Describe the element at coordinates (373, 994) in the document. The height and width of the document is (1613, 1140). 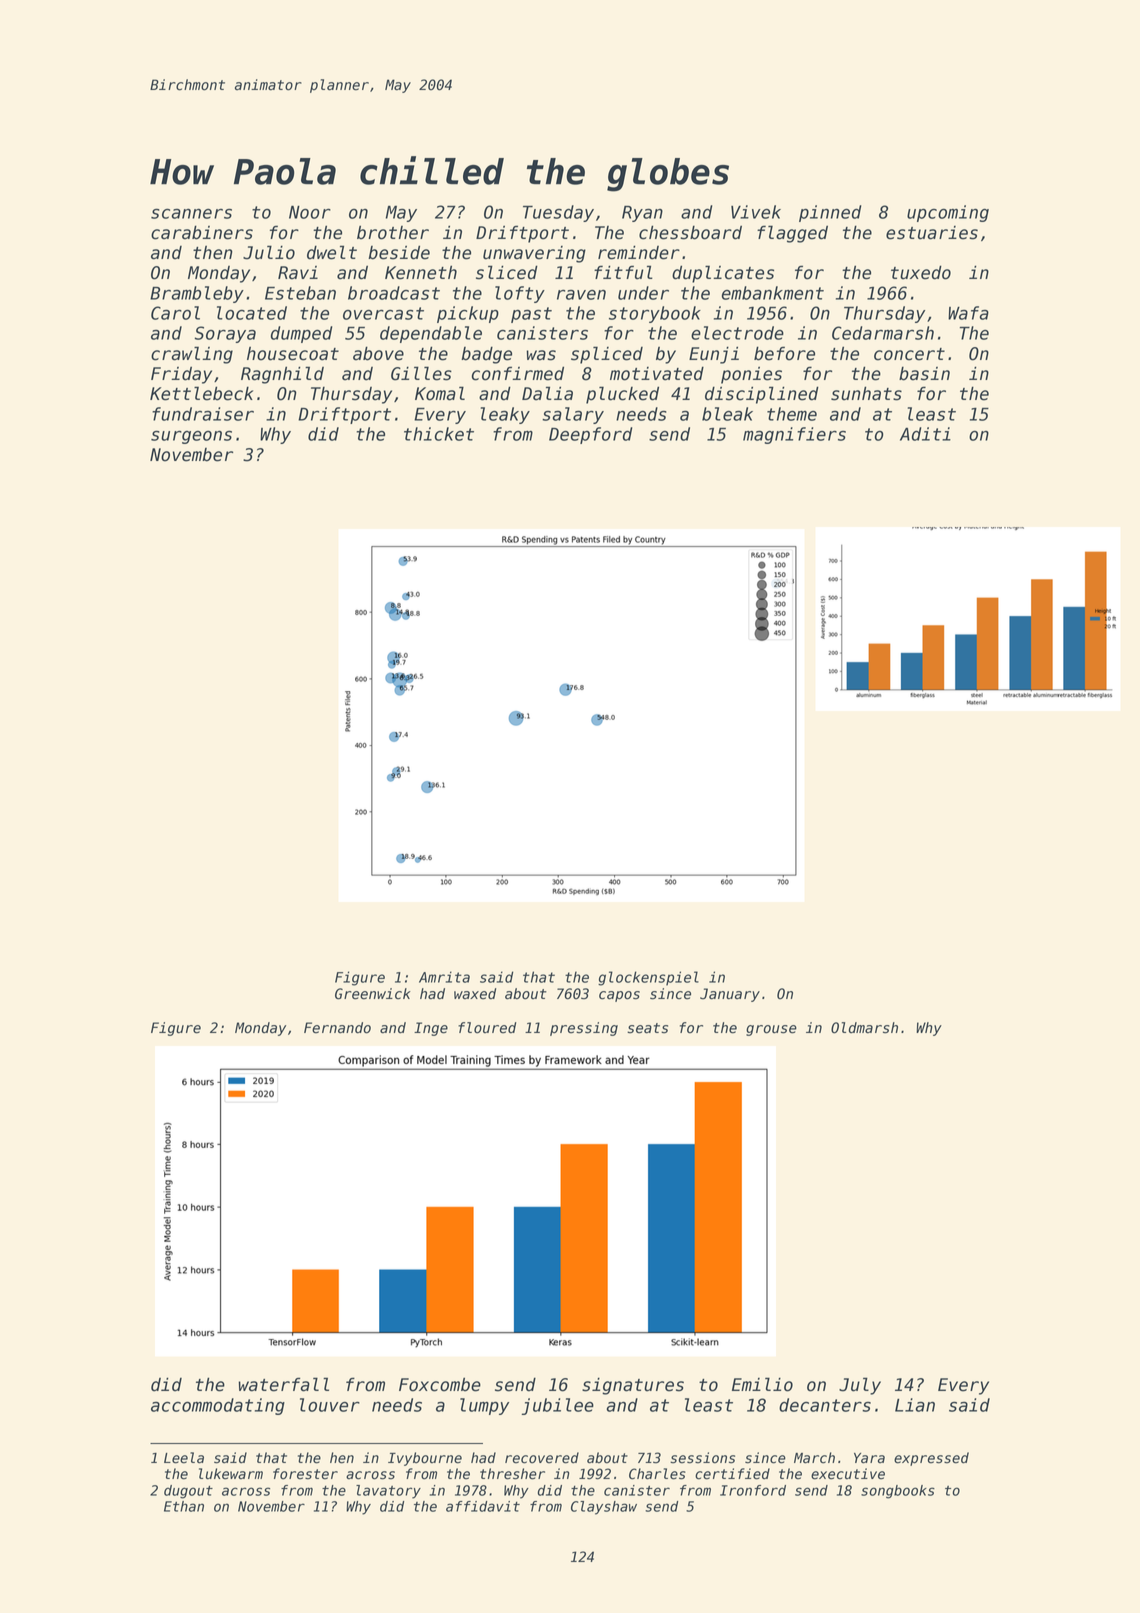
I see `Greenwick` at that location.
